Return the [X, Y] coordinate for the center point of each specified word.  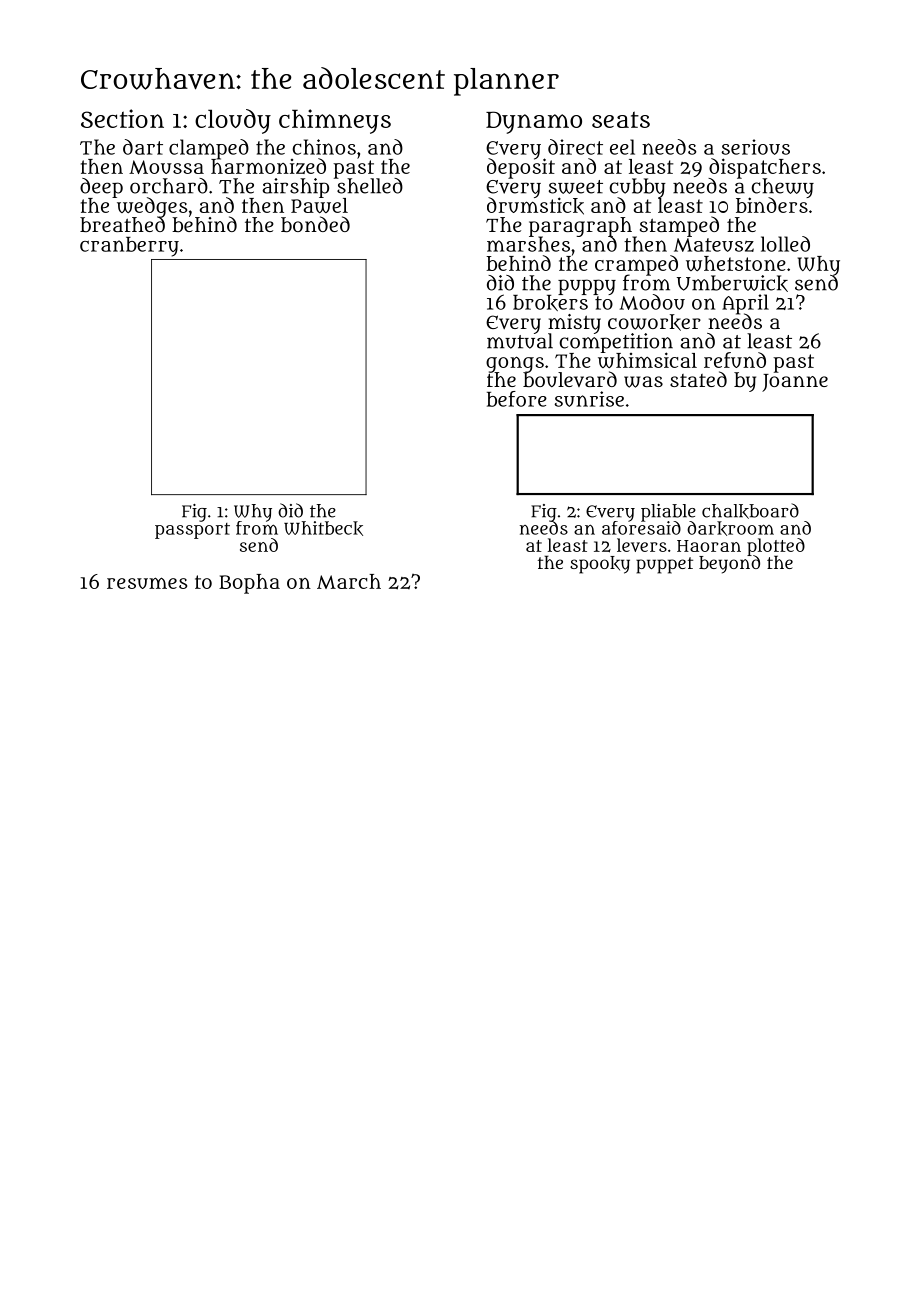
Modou [652, 302]
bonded [315, 224]
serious [755, 147]
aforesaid [641, 528]
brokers [550, 303]
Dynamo [534, 122]
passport [192, 531]
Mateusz [714, 245]
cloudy [233, 121]
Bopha [249, 584]
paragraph [580, 226]
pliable [668, 512]
